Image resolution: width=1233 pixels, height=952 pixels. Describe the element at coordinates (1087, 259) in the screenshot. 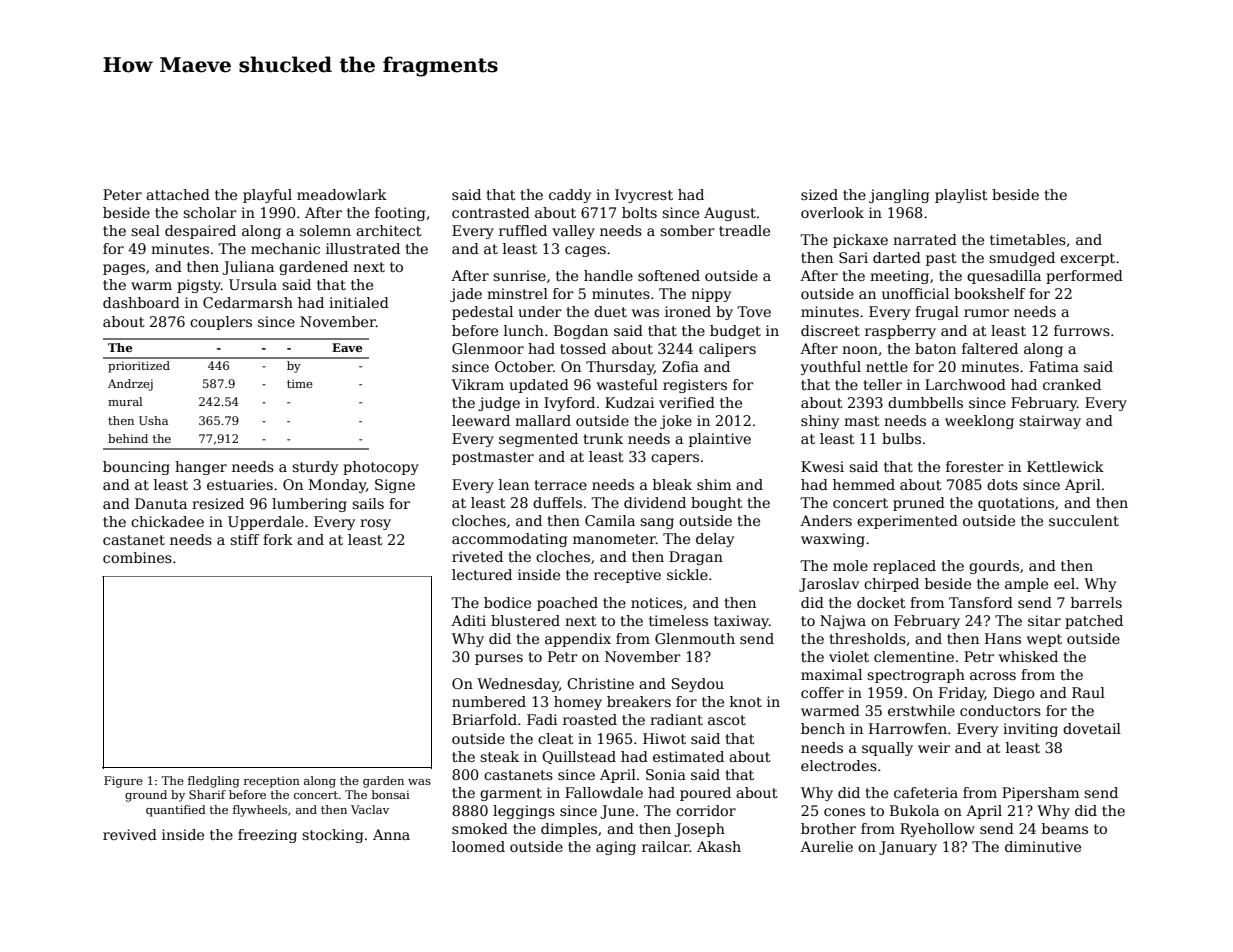

I see `excerpt` at that location.
